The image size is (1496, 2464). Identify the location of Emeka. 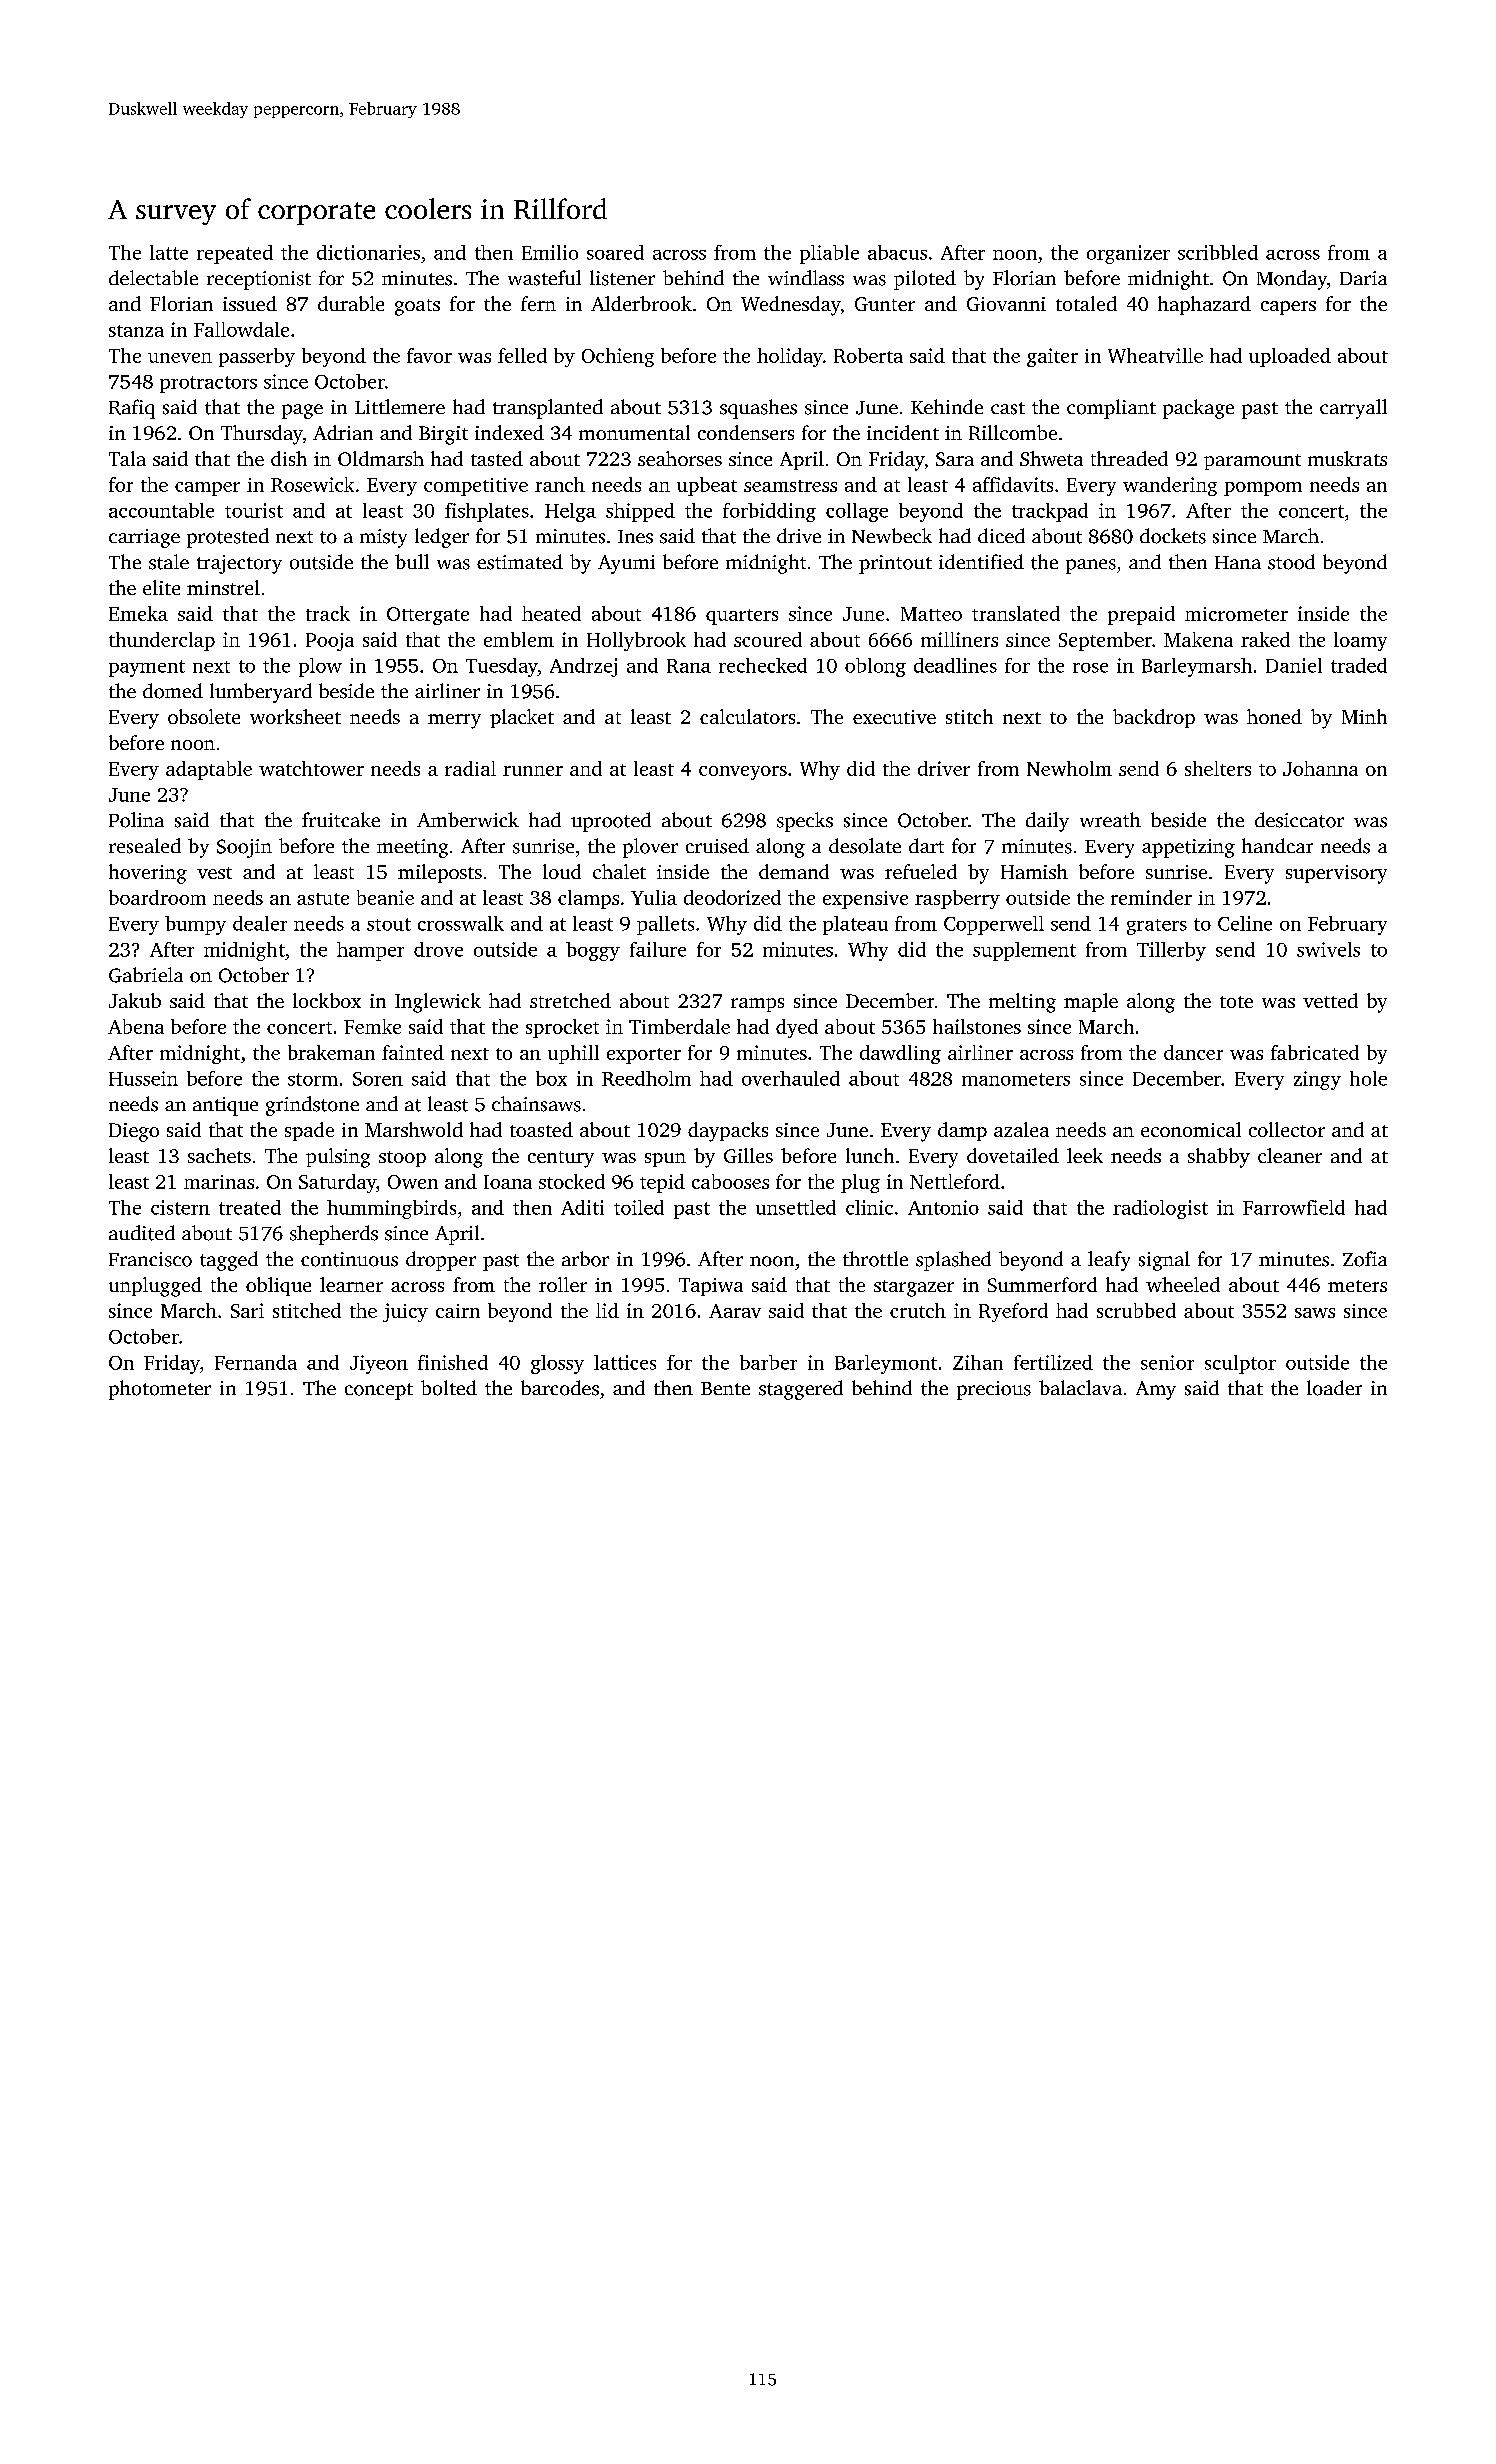
(138, 613).
